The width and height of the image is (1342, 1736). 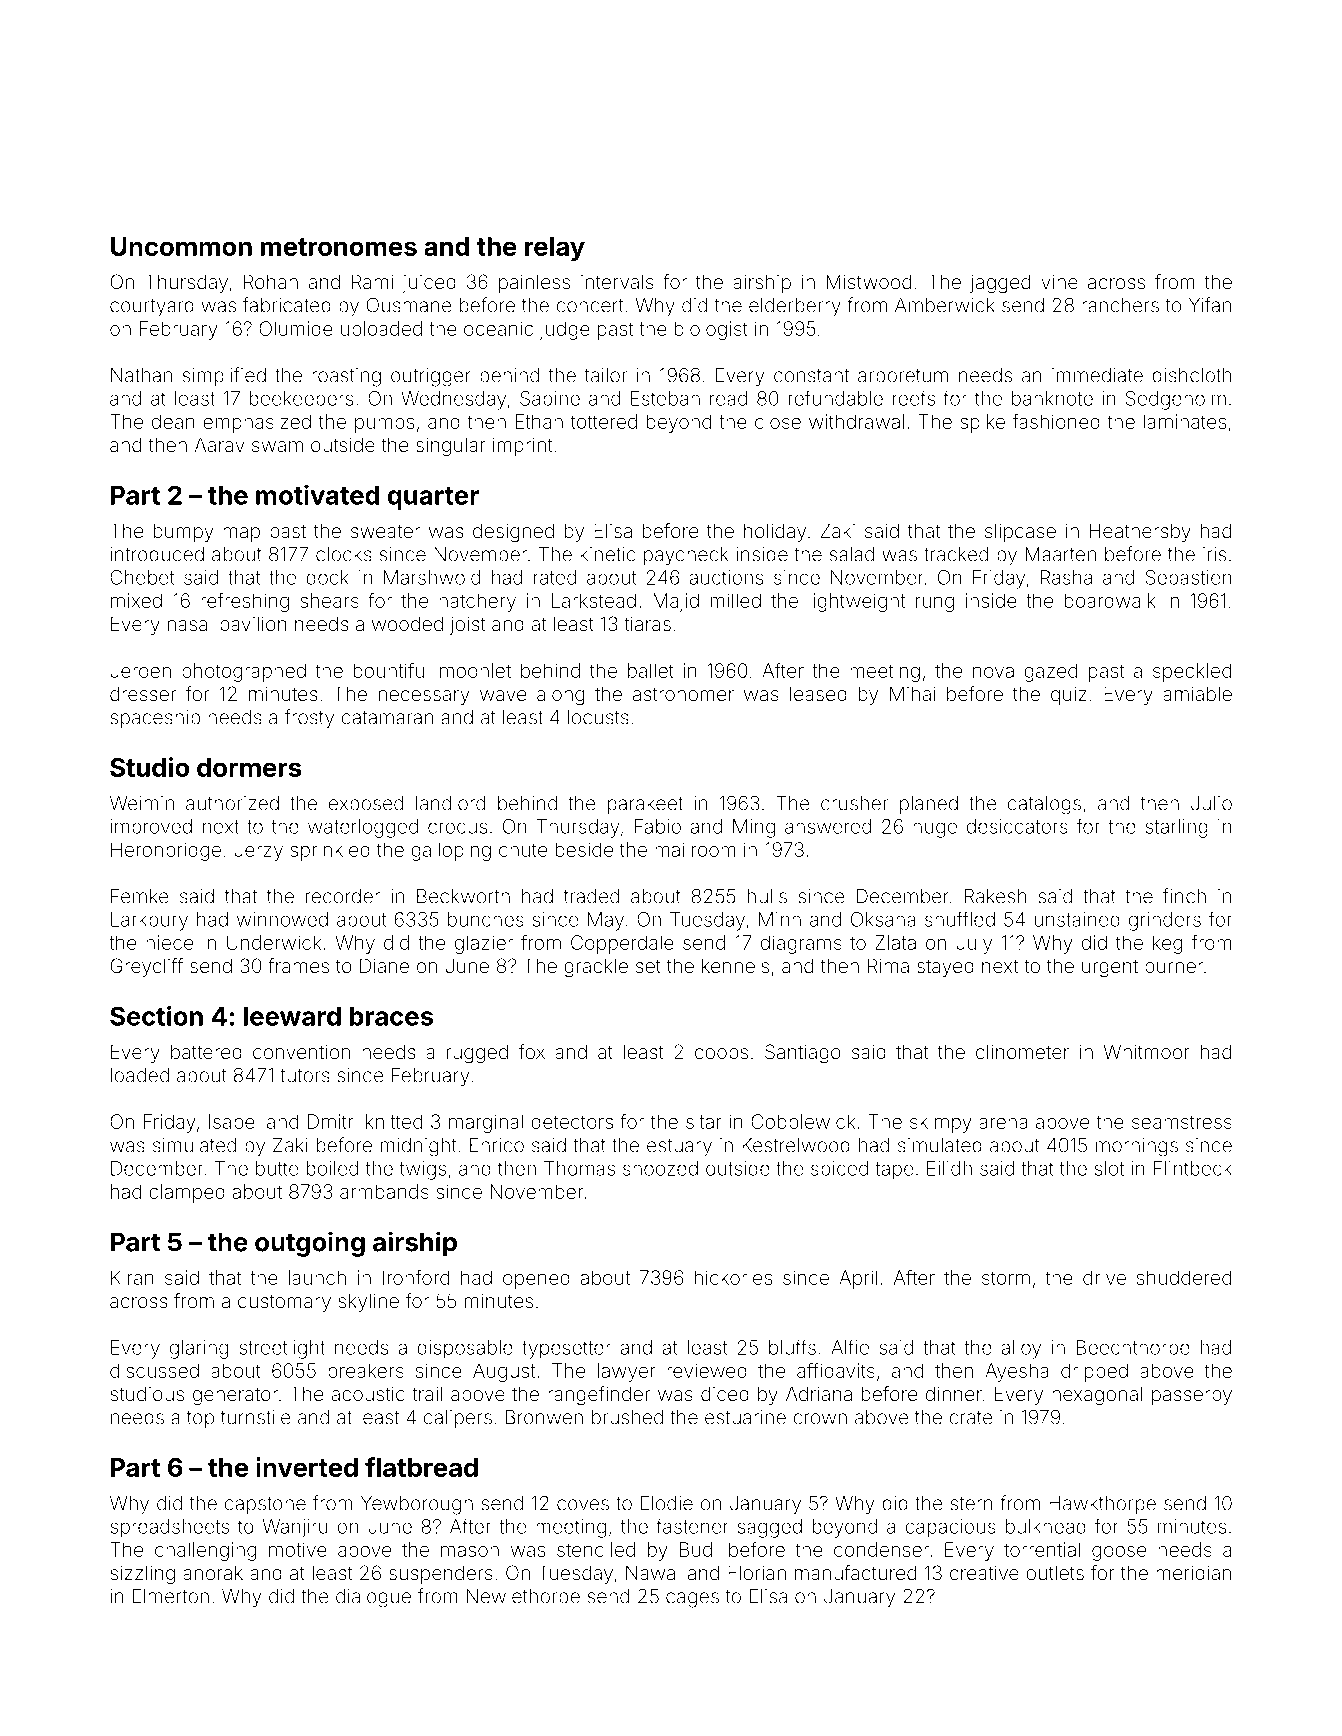 I want to click on skimpy, so click(x=941, y=1123).
